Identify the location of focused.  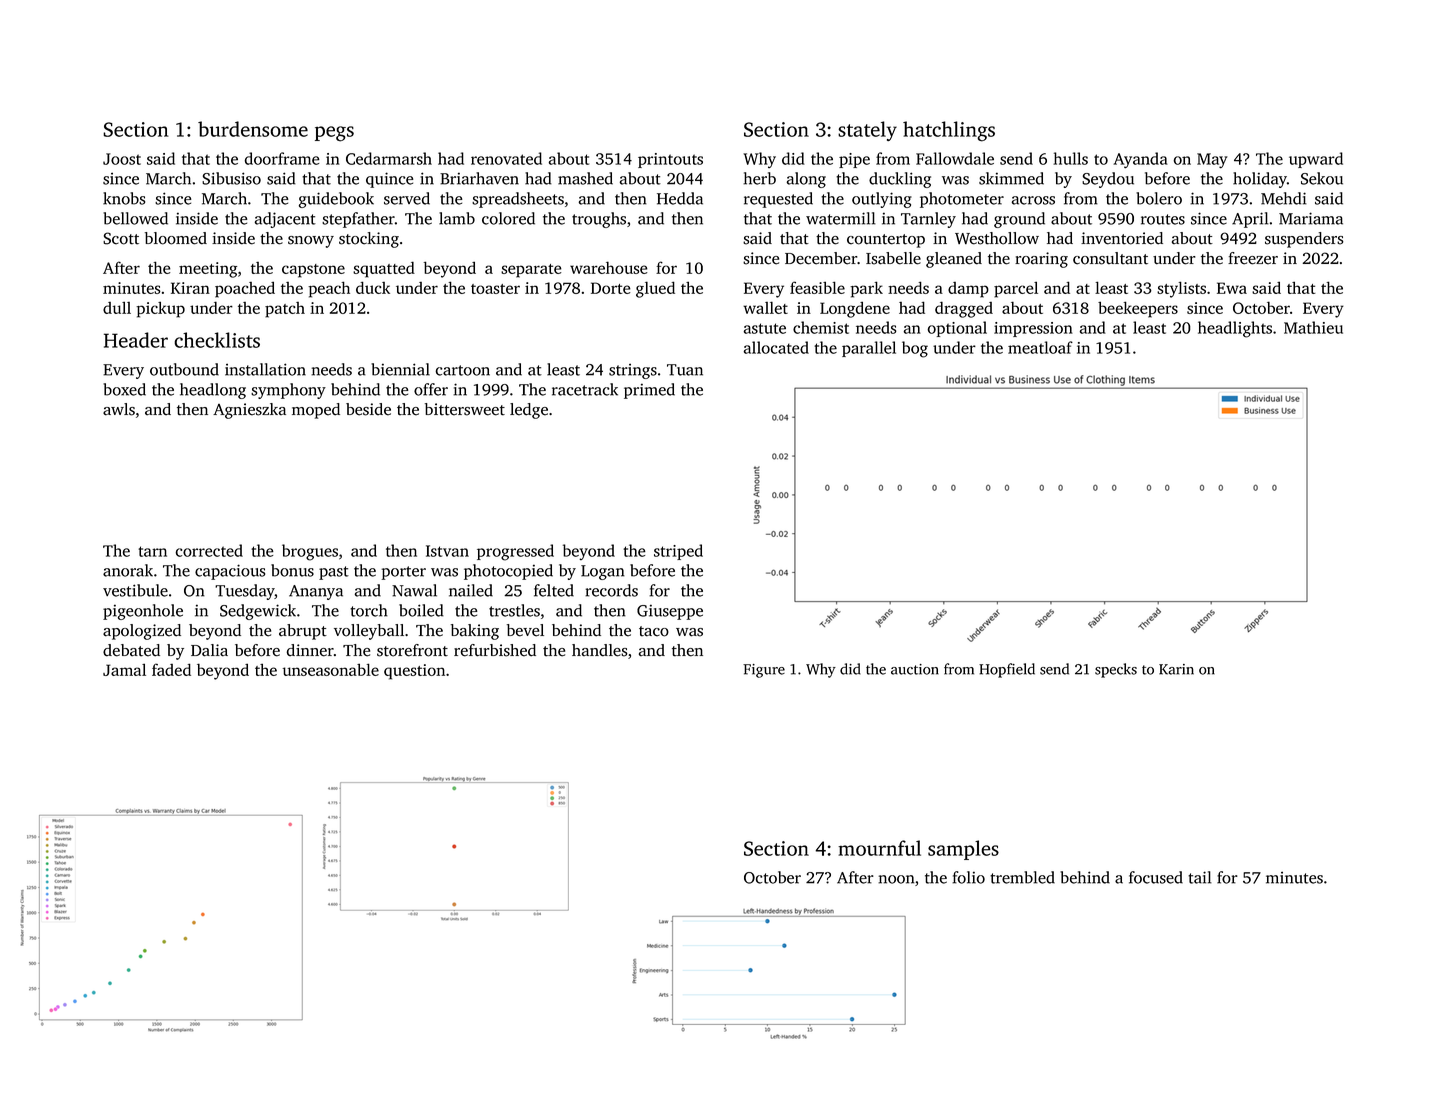
(1156, 877).
